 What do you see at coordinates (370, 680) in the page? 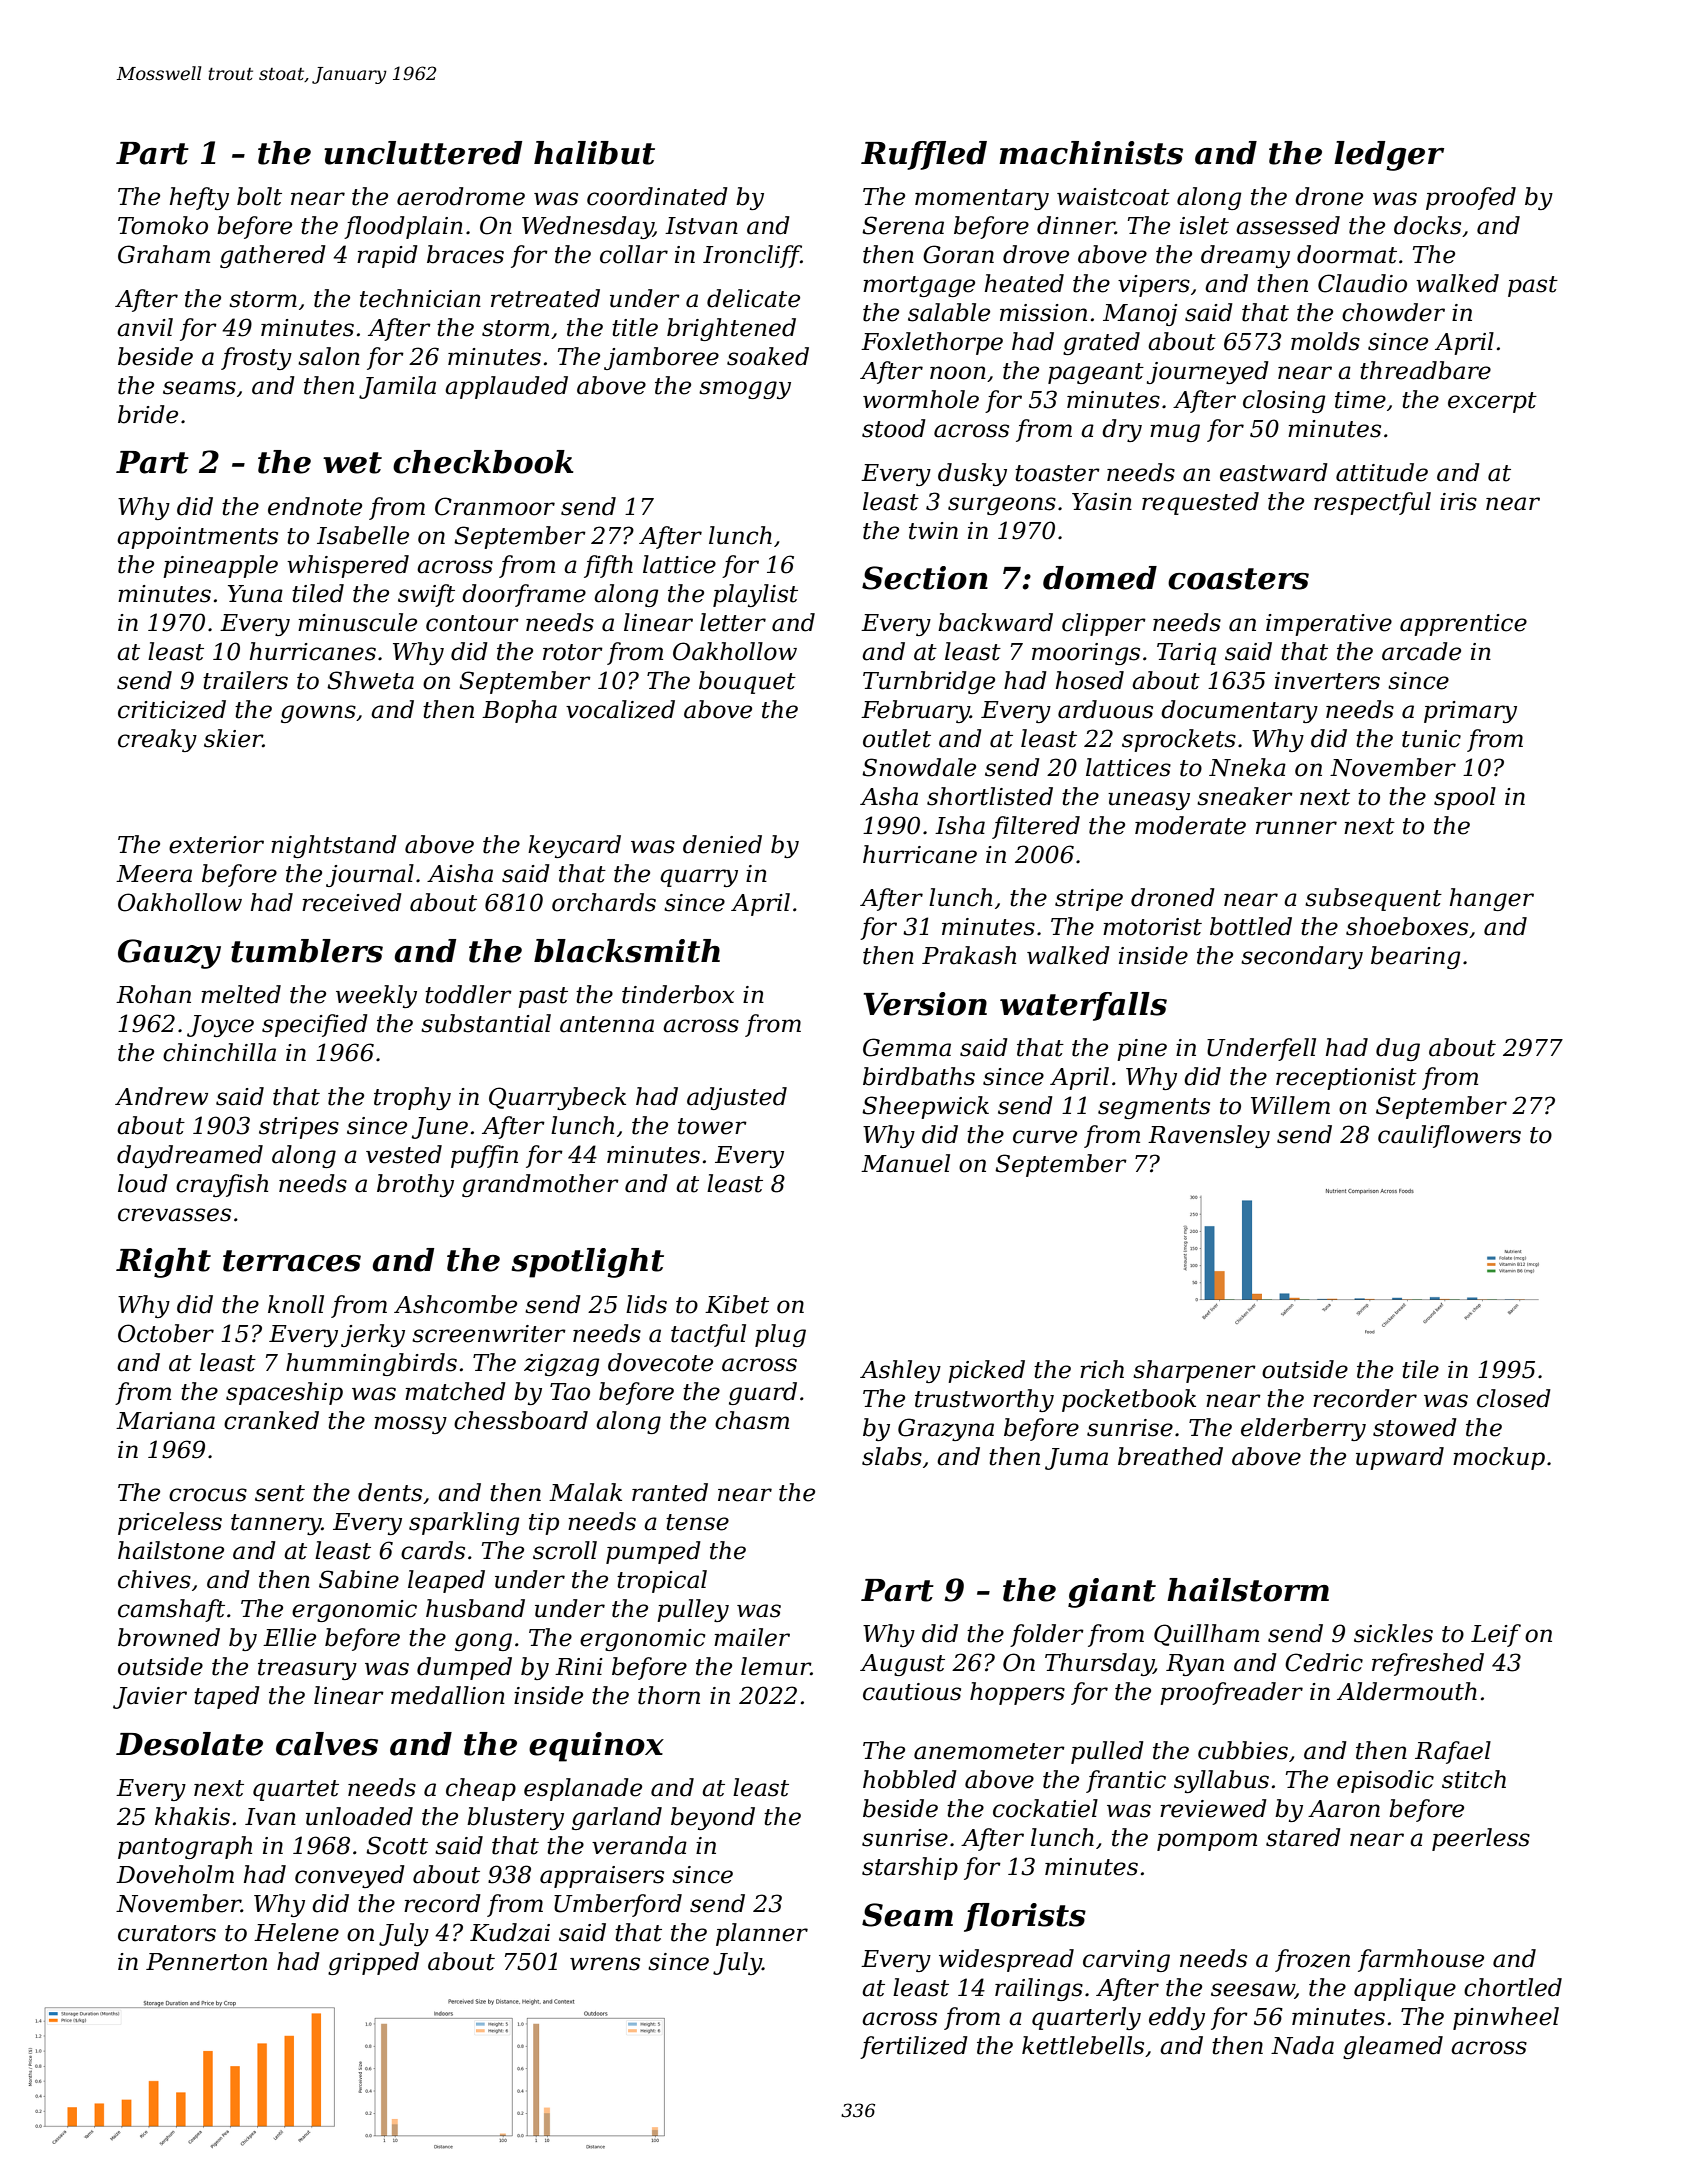
I see `Shweta` at bounding box center [370, 680].
